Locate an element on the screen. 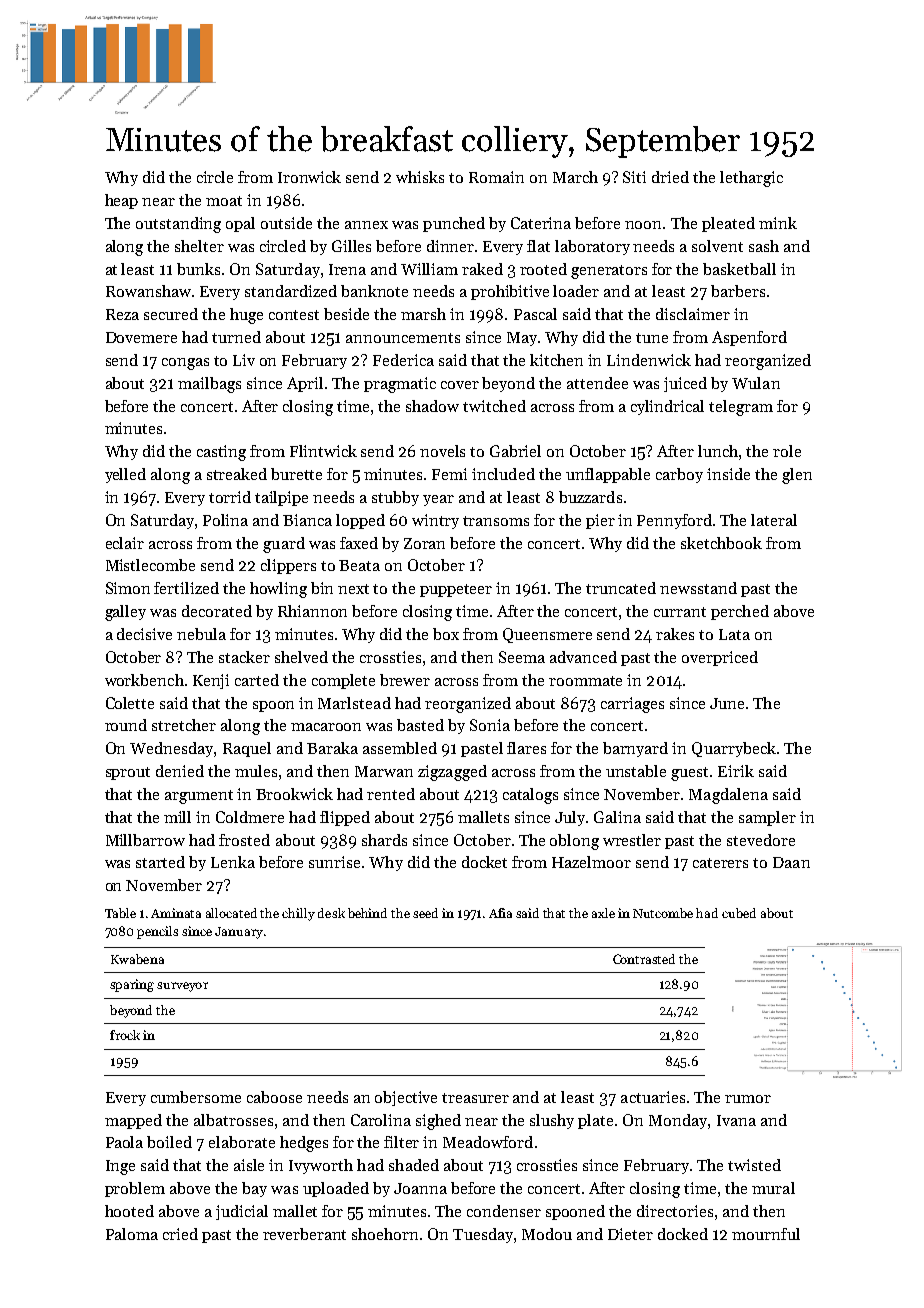  outstanding is located at coordinates (178, 225).
